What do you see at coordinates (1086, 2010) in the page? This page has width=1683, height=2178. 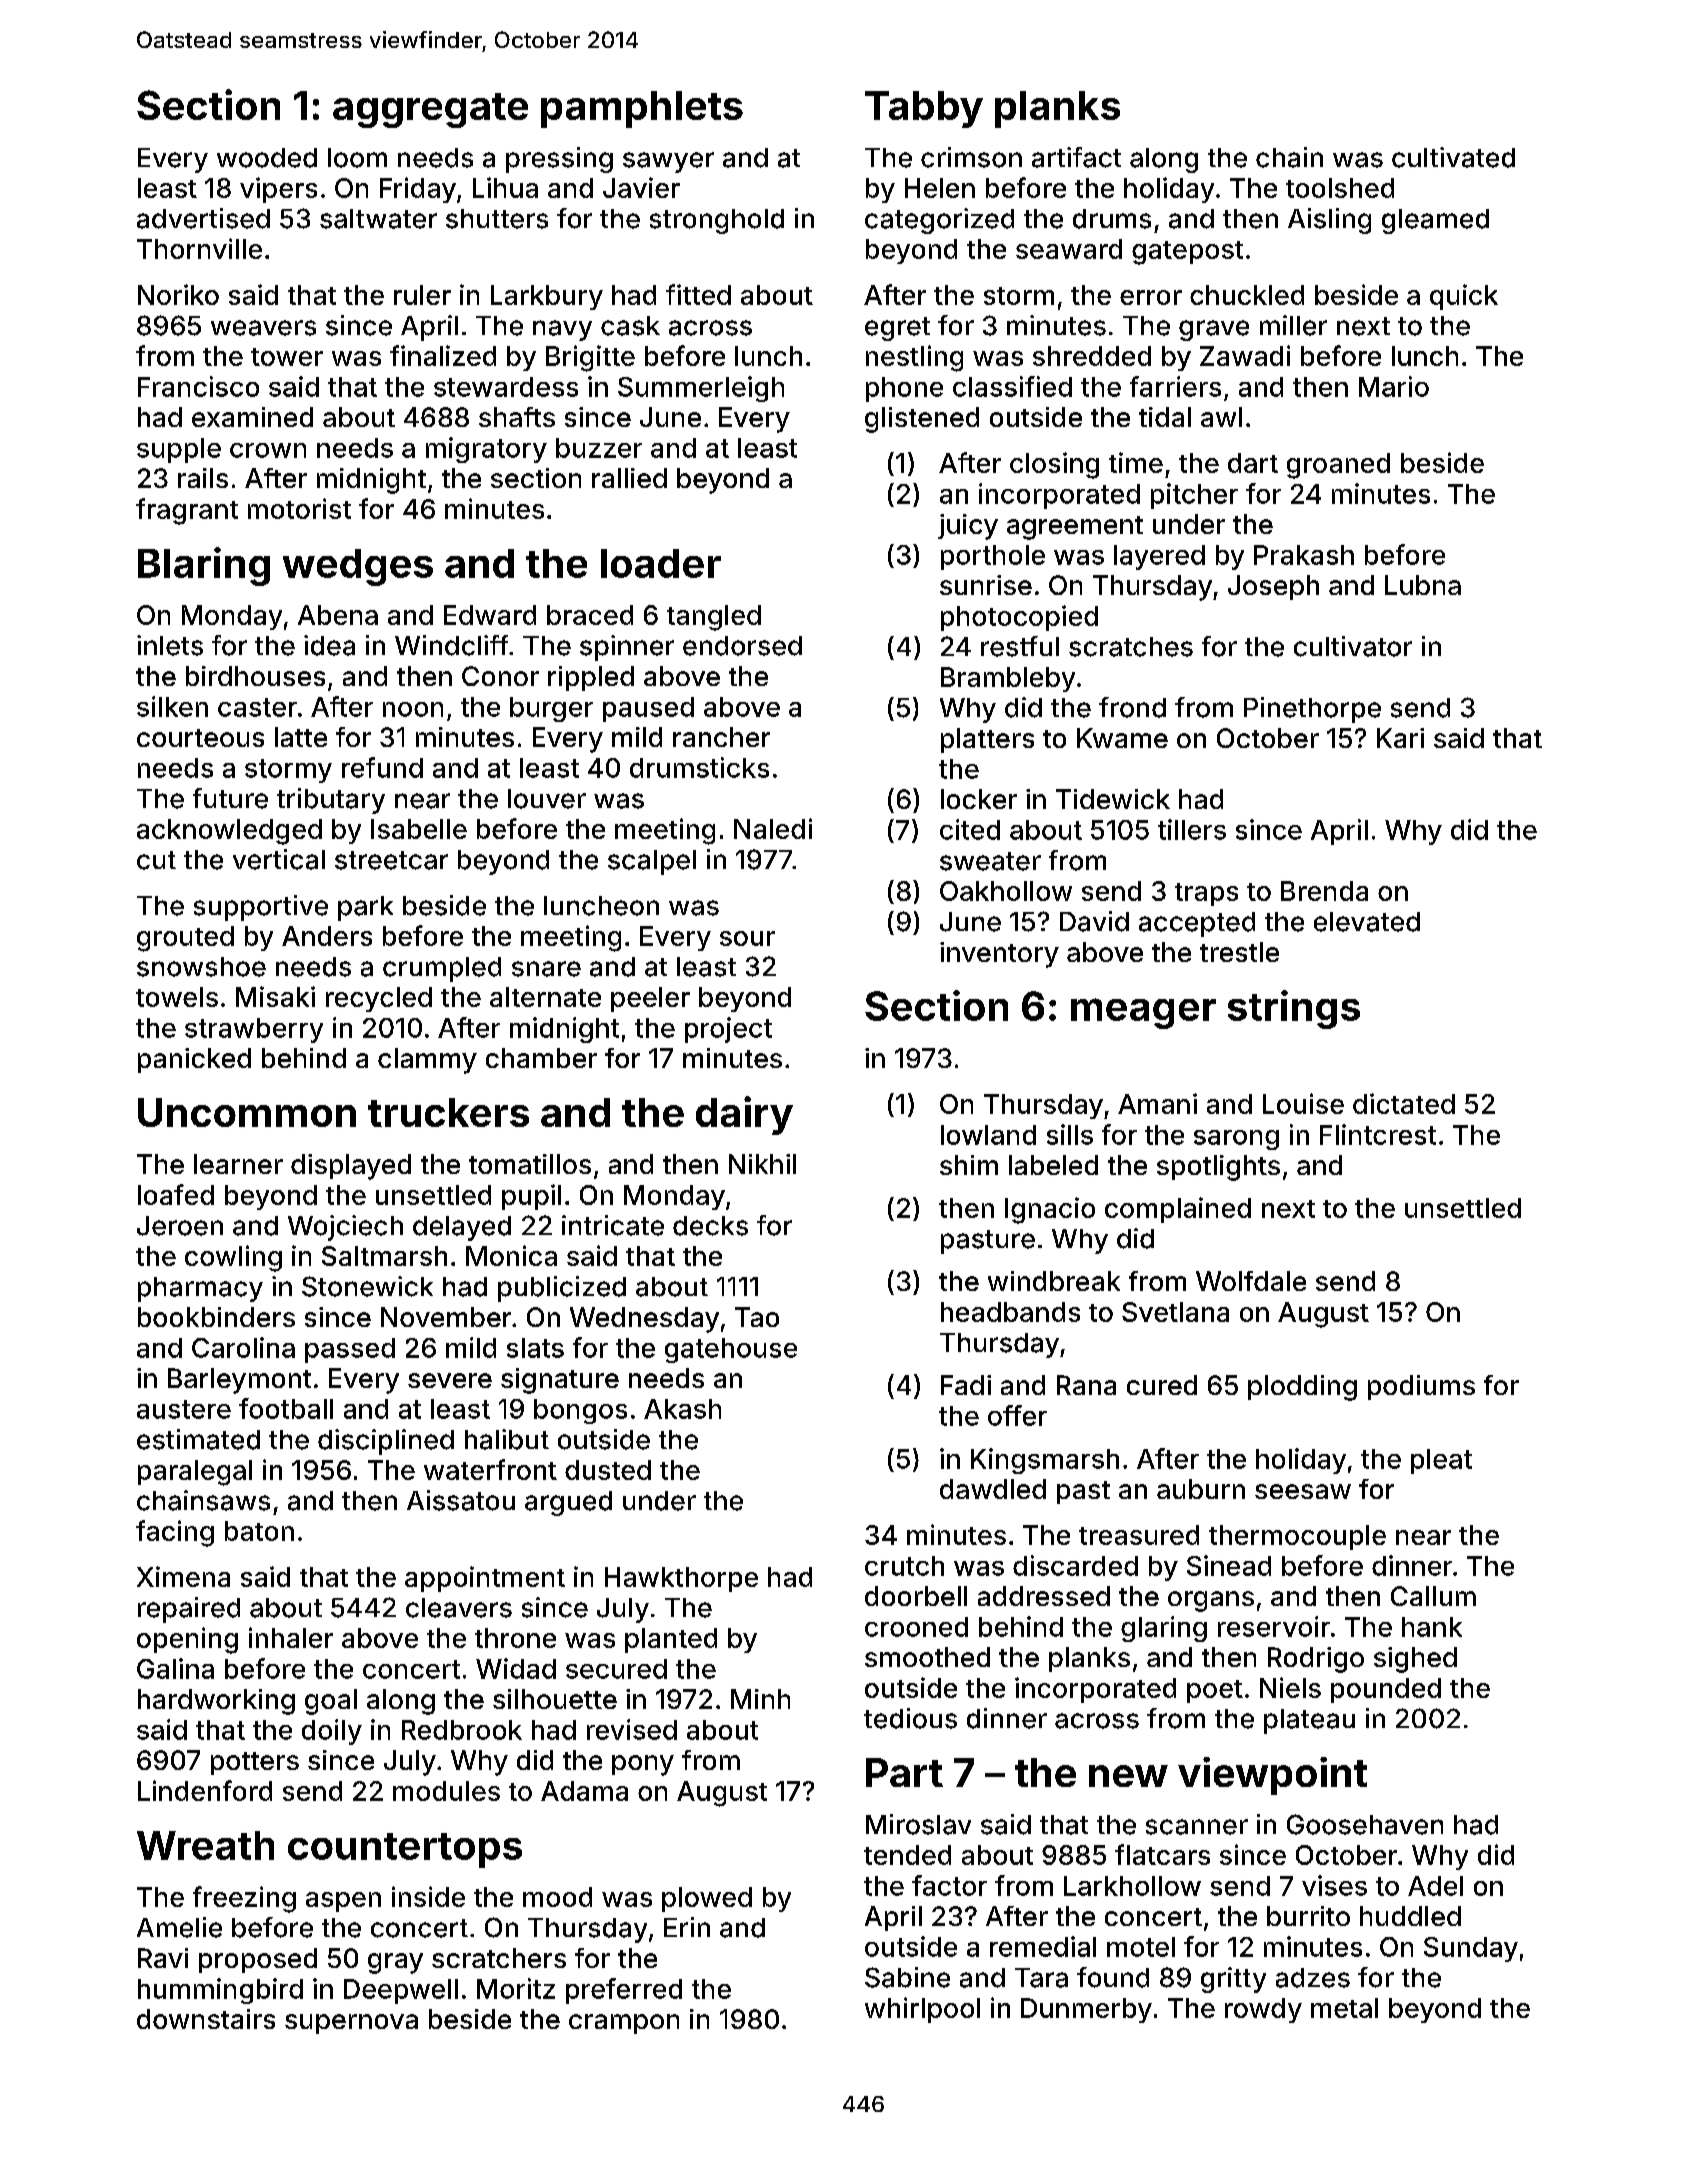 I see `Dunmerby` at bounding box center [1086, 2010].
